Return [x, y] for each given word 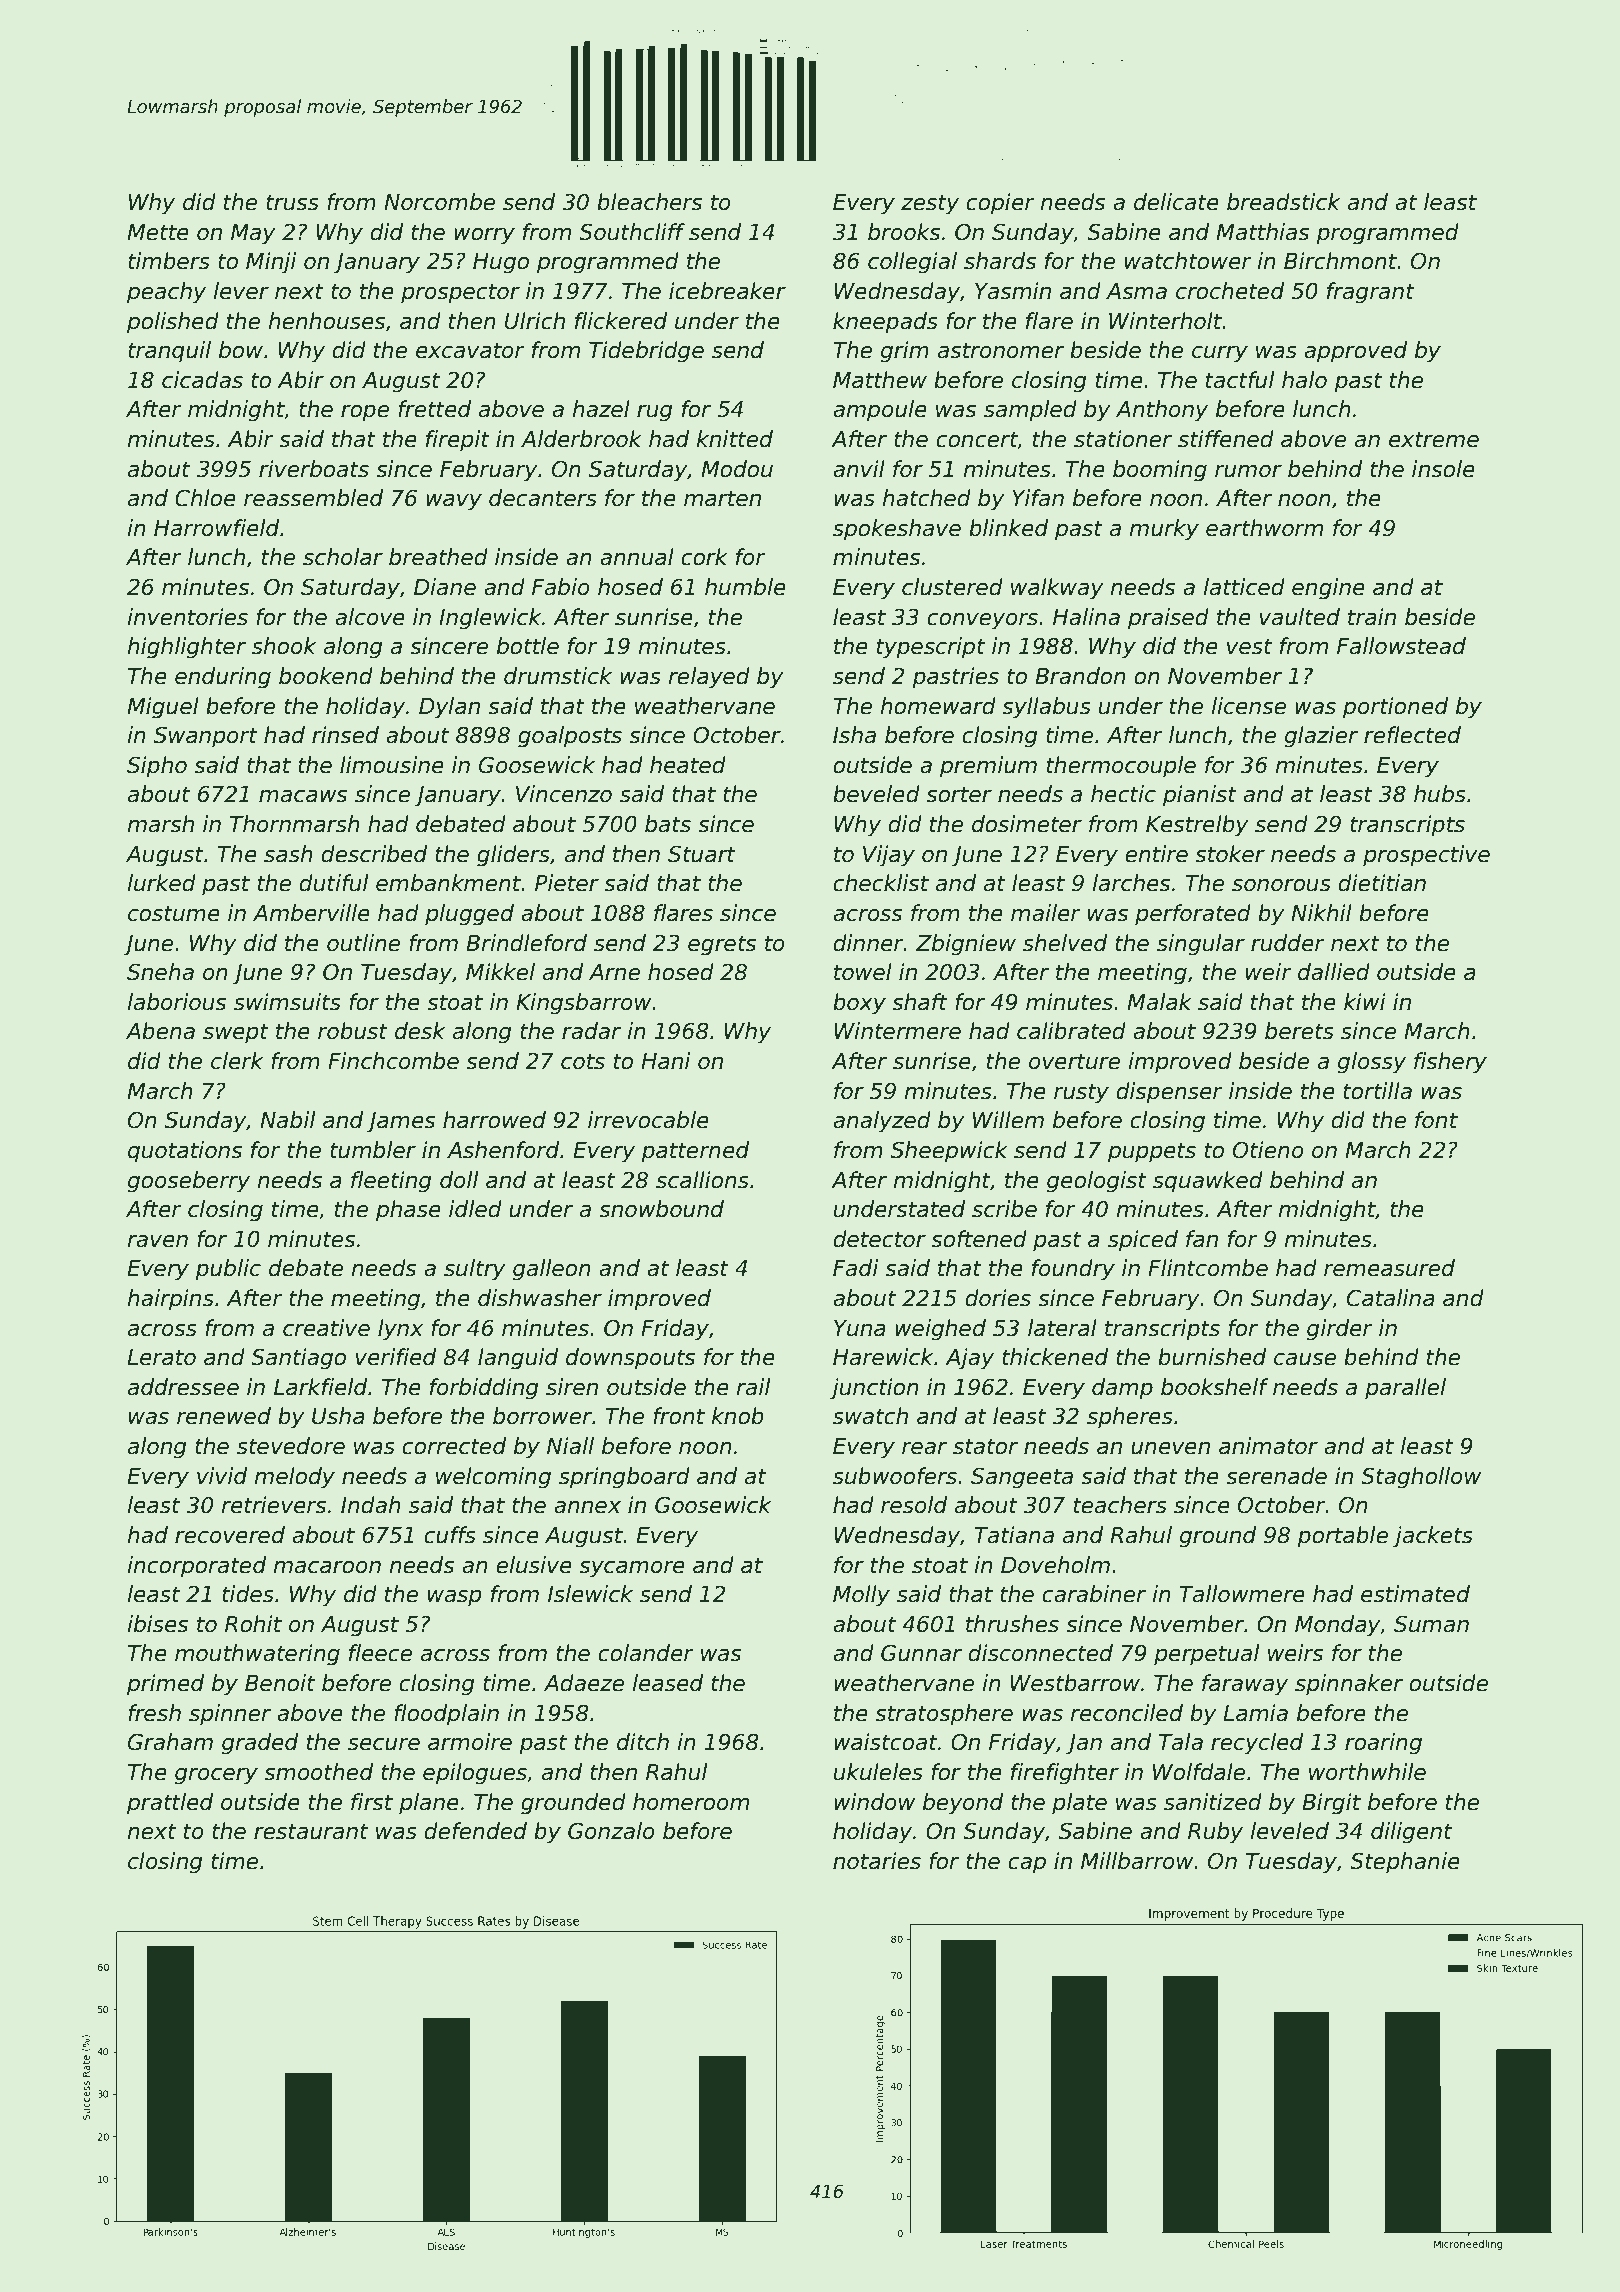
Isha [854, 735]
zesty [930, 204]
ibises [158, 1624]
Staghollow [1421, 1478]
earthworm [1264, 528]
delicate [1176, 202]
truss [292, 202]
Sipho [157, 767]
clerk [237, 1061]
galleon [552, 1270]
